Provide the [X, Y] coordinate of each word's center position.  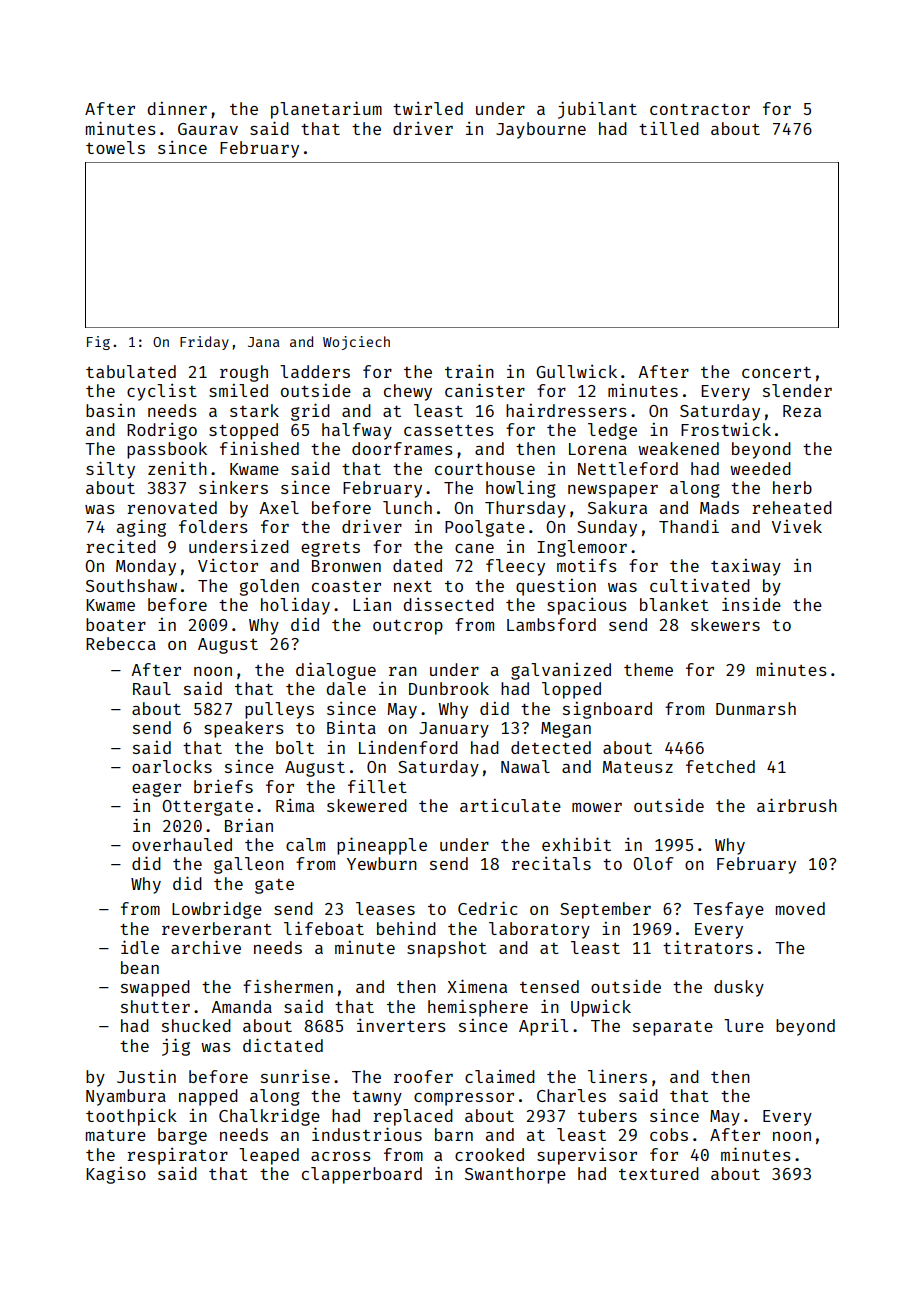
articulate [510, 805]
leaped [269, 1156]
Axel [279, 507]
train [469, 371]
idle [140, 947]
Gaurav [208, 129]
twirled [428, 108]
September [605, 910]
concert [776, 372]
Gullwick [576, 371]
